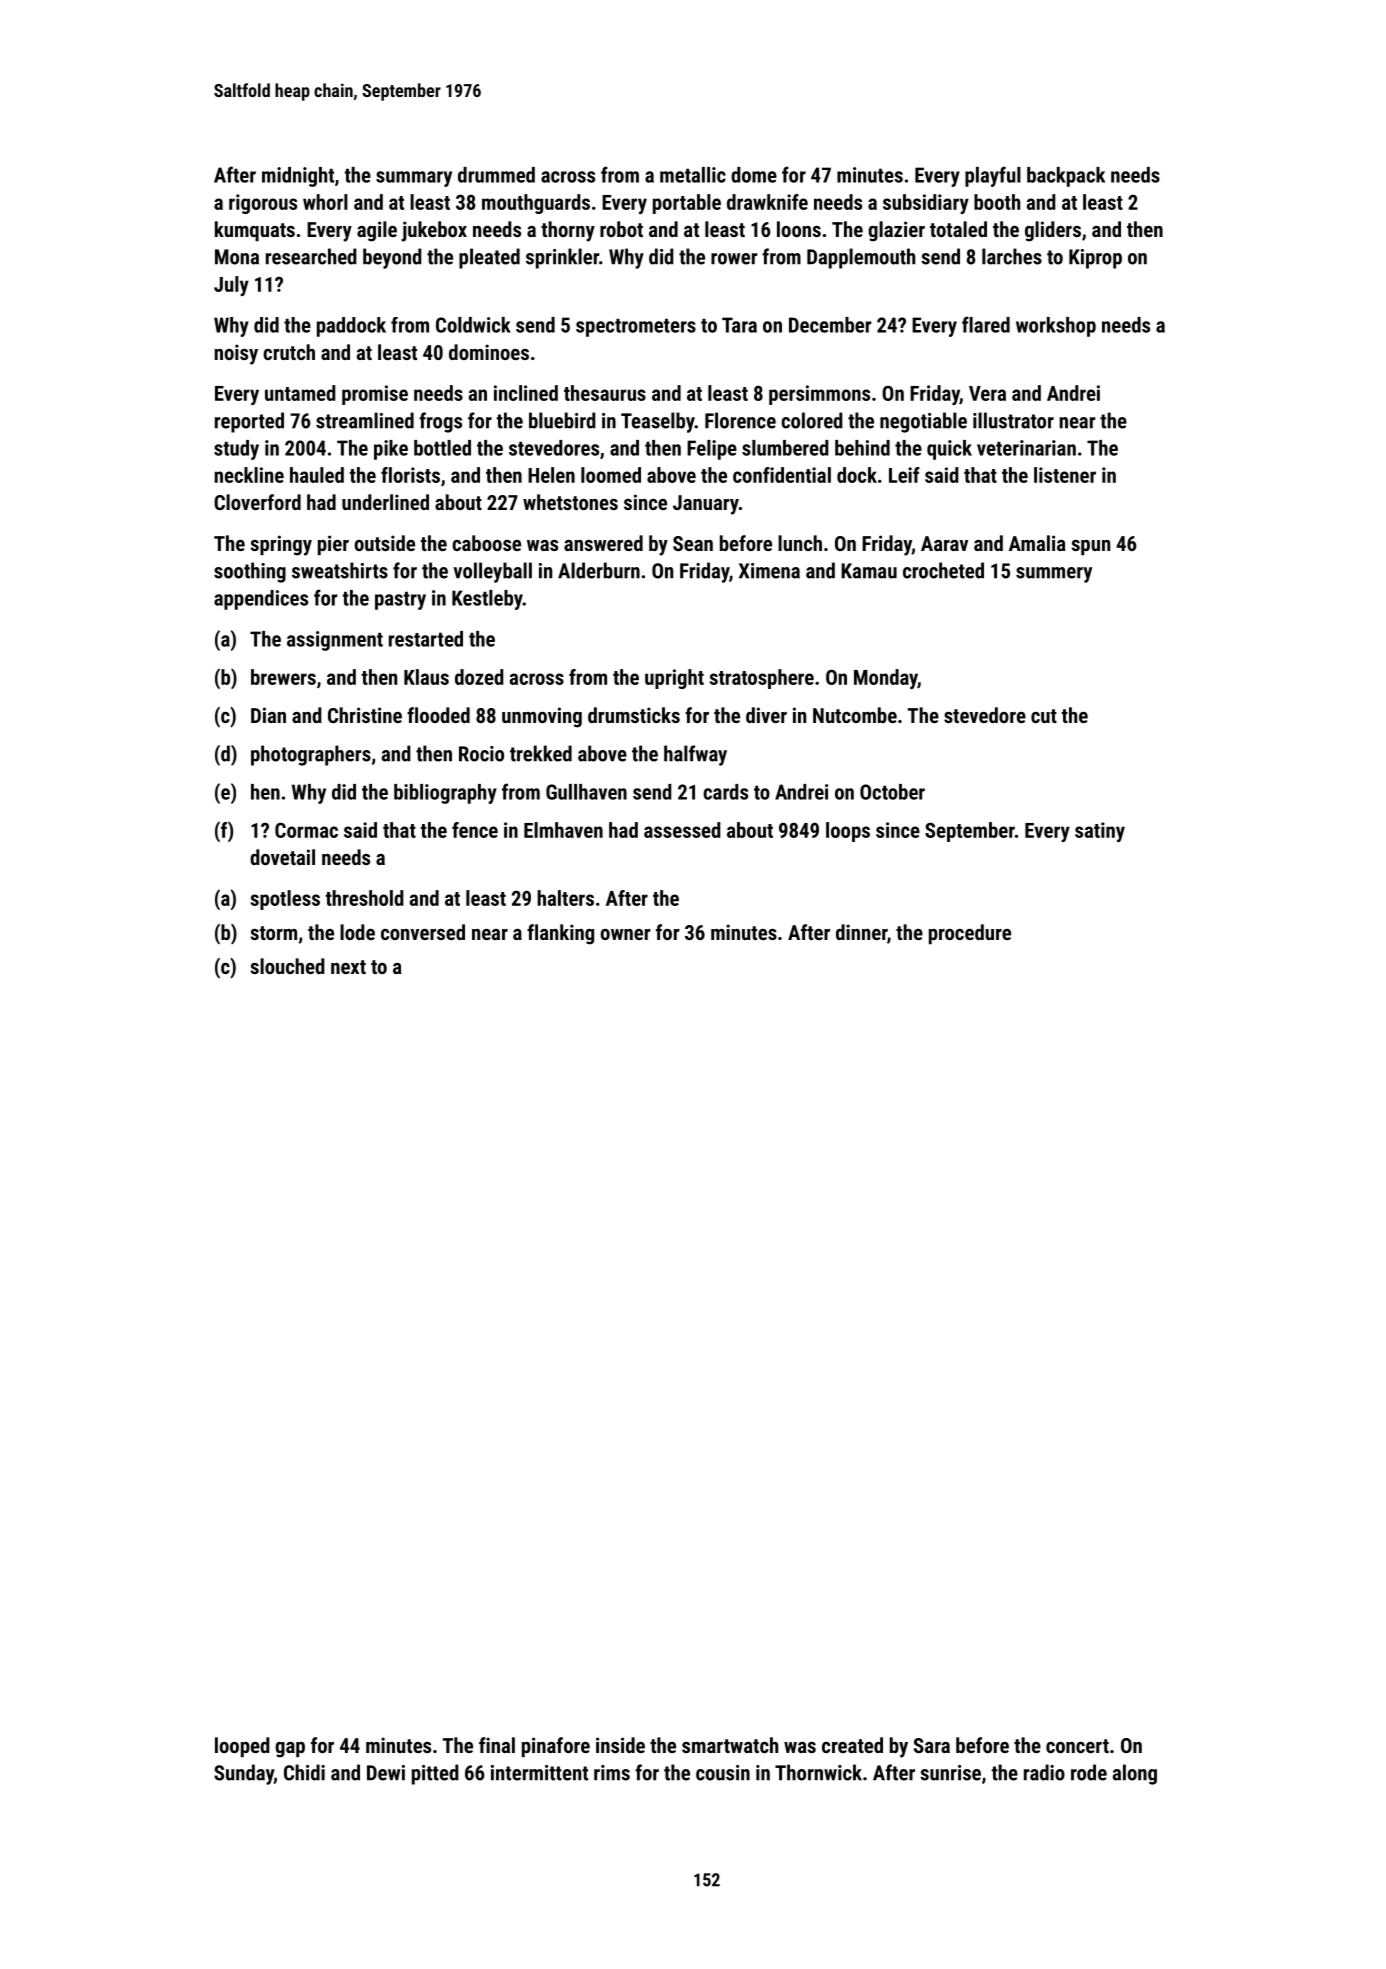 The height and width of the document is (1969, 1386). I want to click on backpack, so click(1066, 177).
